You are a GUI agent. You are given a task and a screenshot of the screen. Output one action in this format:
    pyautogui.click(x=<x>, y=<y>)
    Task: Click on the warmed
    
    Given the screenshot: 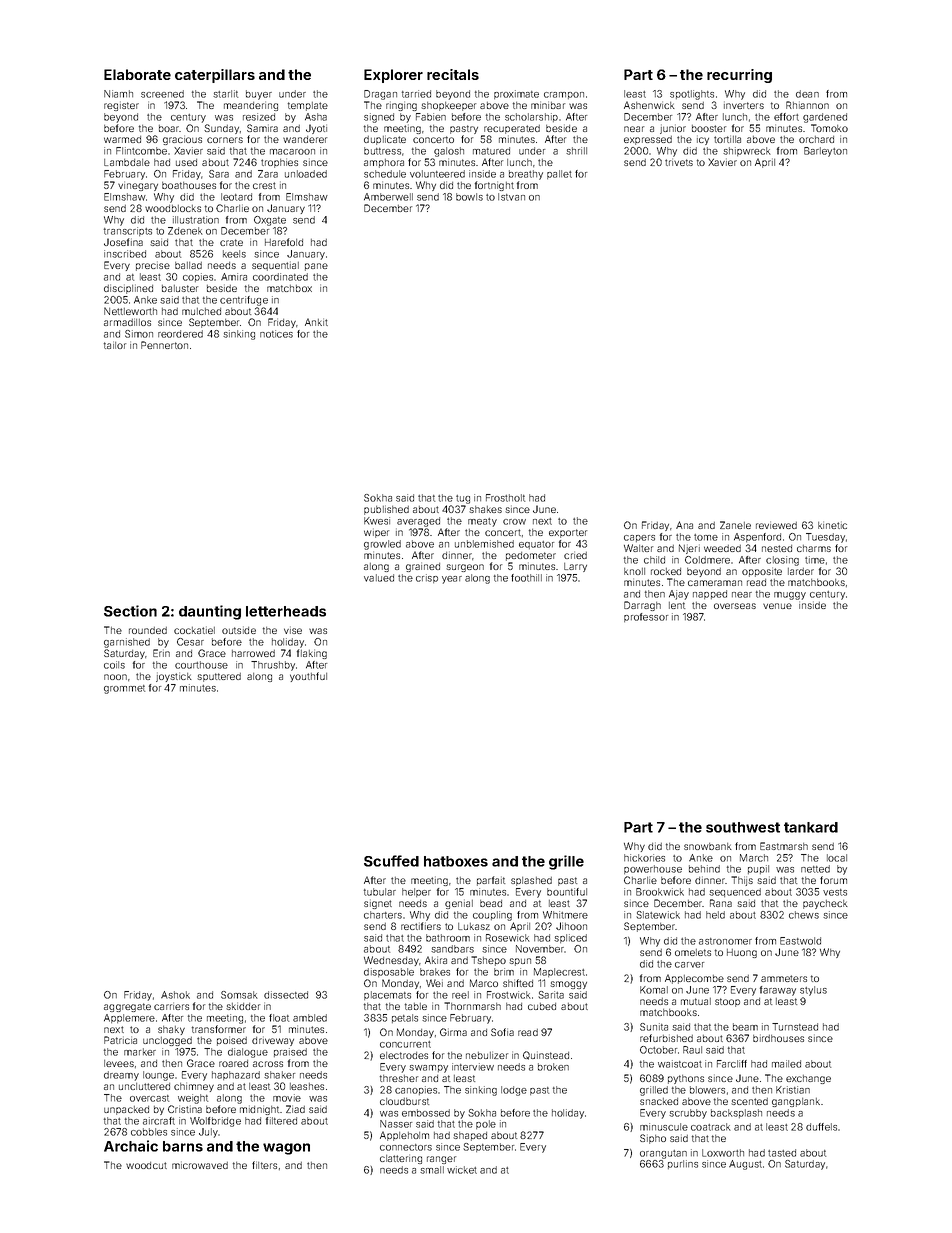 What is the action you would take?
    pyautogui.click(x=122, y=139)
